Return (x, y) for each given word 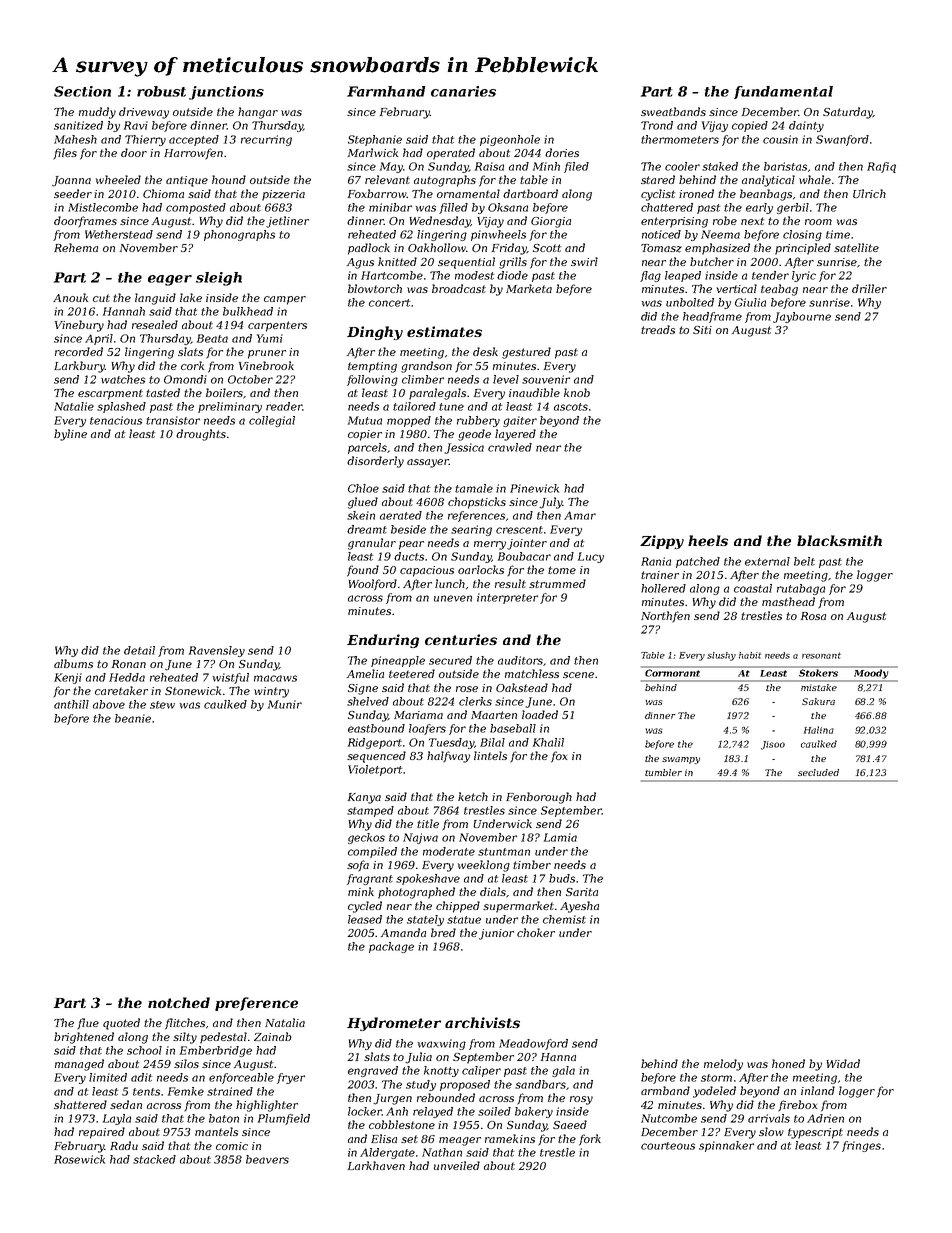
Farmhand (386, 91)
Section (82, 91)
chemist (564, 919)
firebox (797, 1106)
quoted (121, 1024)
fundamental (783, 92)
